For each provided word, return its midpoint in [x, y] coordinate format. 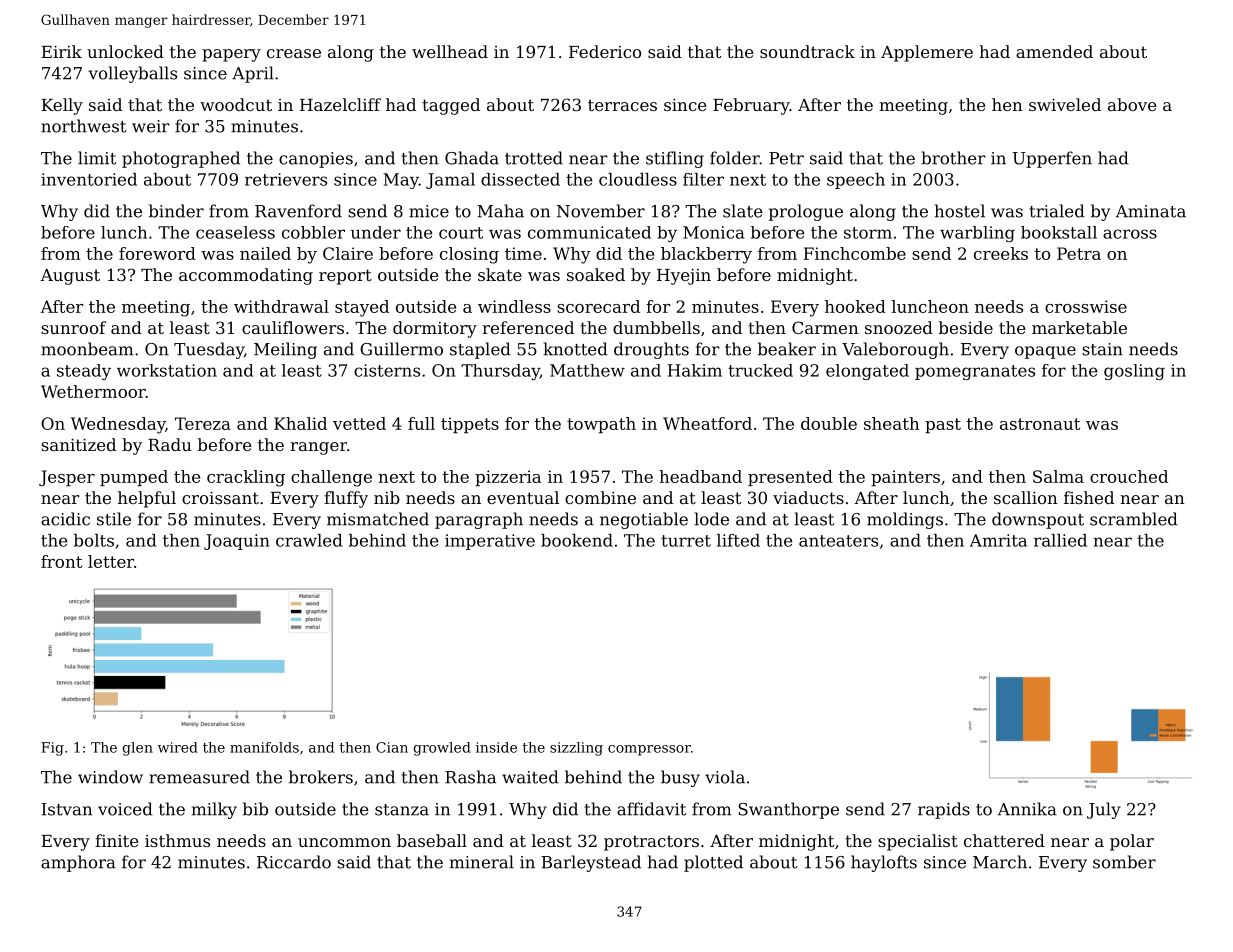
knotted [575, 349]
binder [176, 211]
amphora [78, 863]
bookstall [1059, 232]
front [61, 561]
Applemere [927, 53]
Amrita [998, 540]
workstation [167, 370]
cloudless [638, 179]
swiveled [1065, 104]
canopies [316, 160]
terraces [622, 105]
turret [686, 541]
